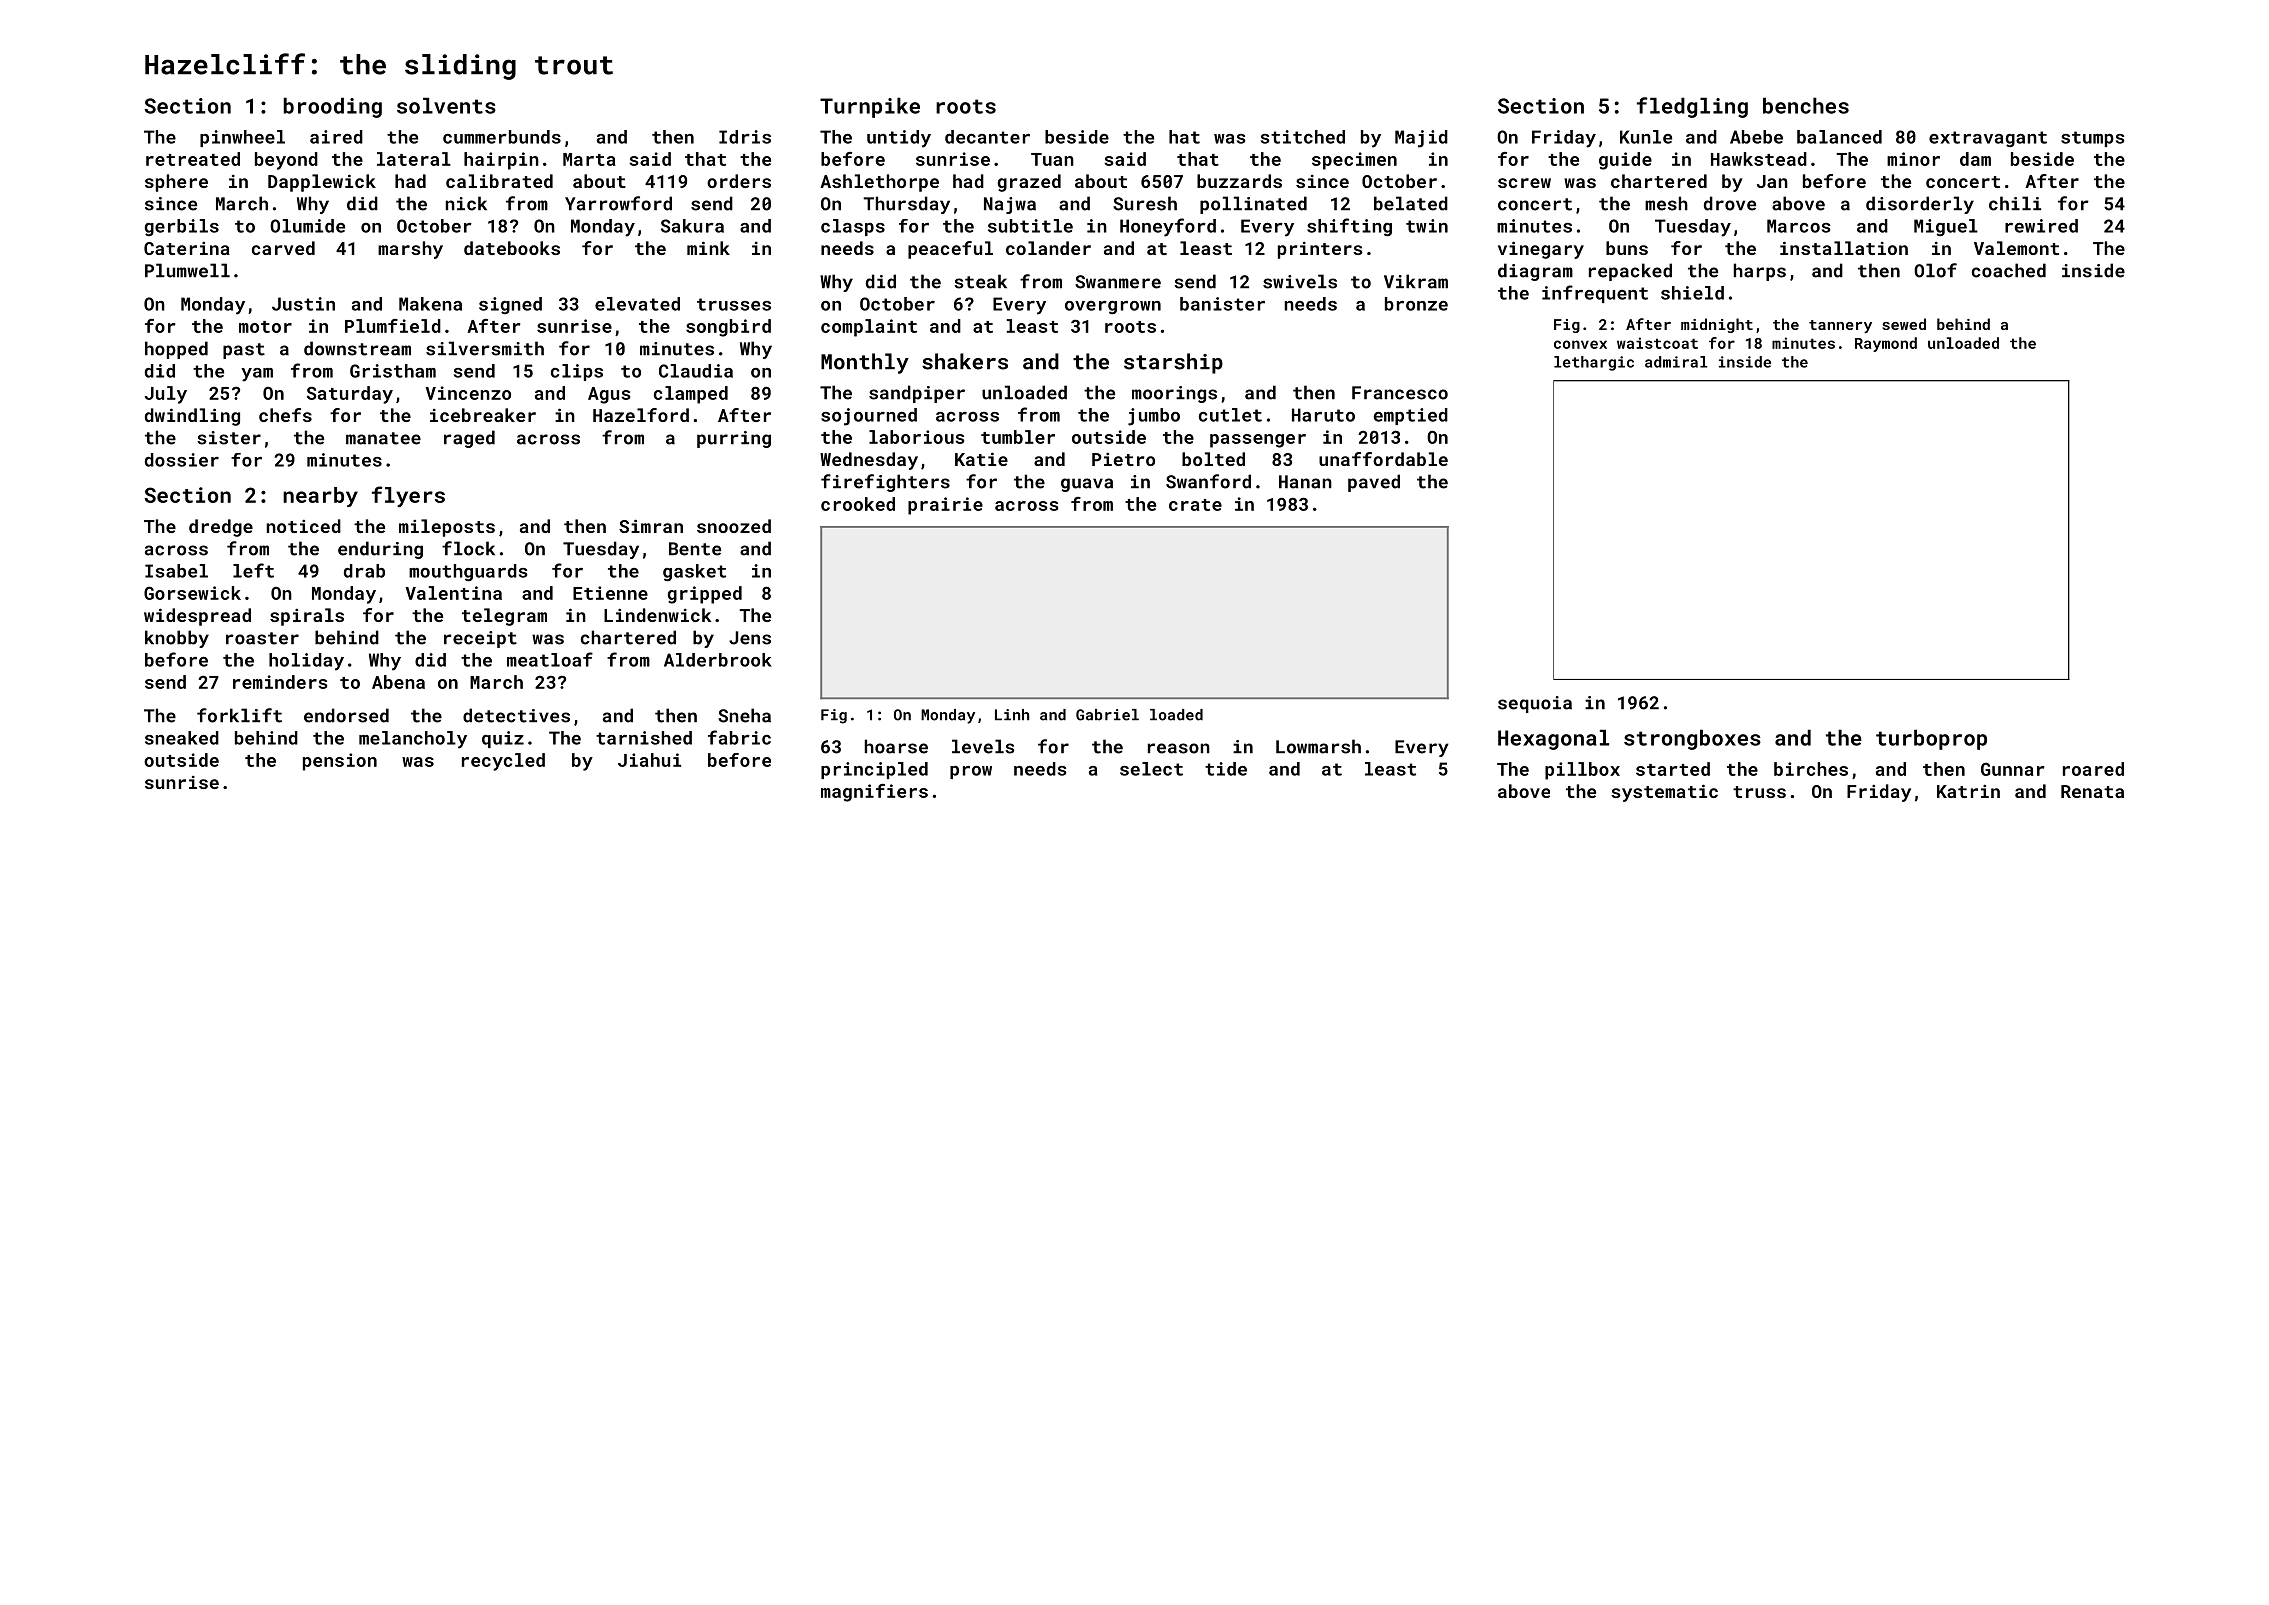  Describe the element at coordinates (858, 504) in the page. I see `crooked` at that location.
